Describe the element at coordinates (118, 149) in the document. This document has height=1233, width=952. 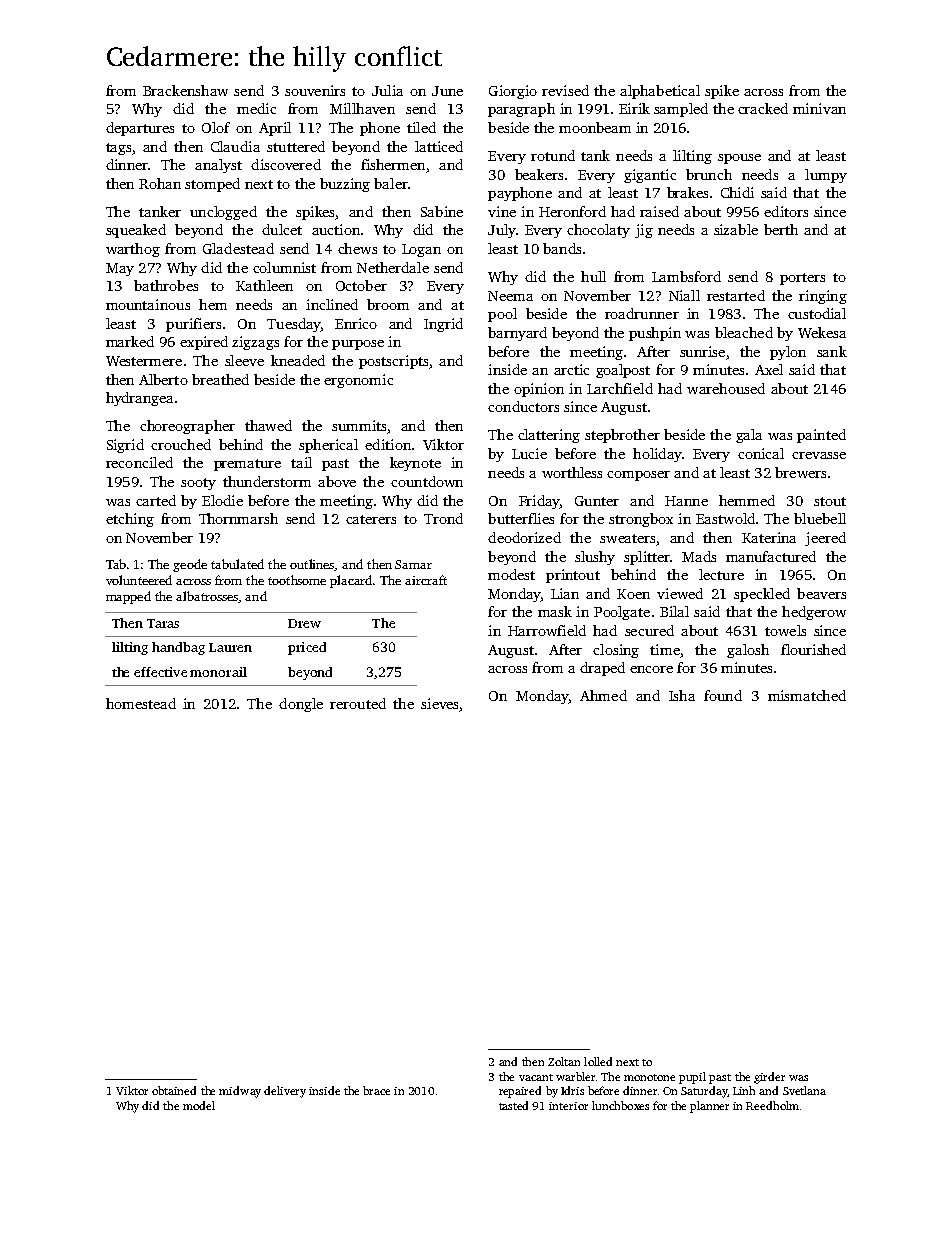
I see `tags` at that location.
